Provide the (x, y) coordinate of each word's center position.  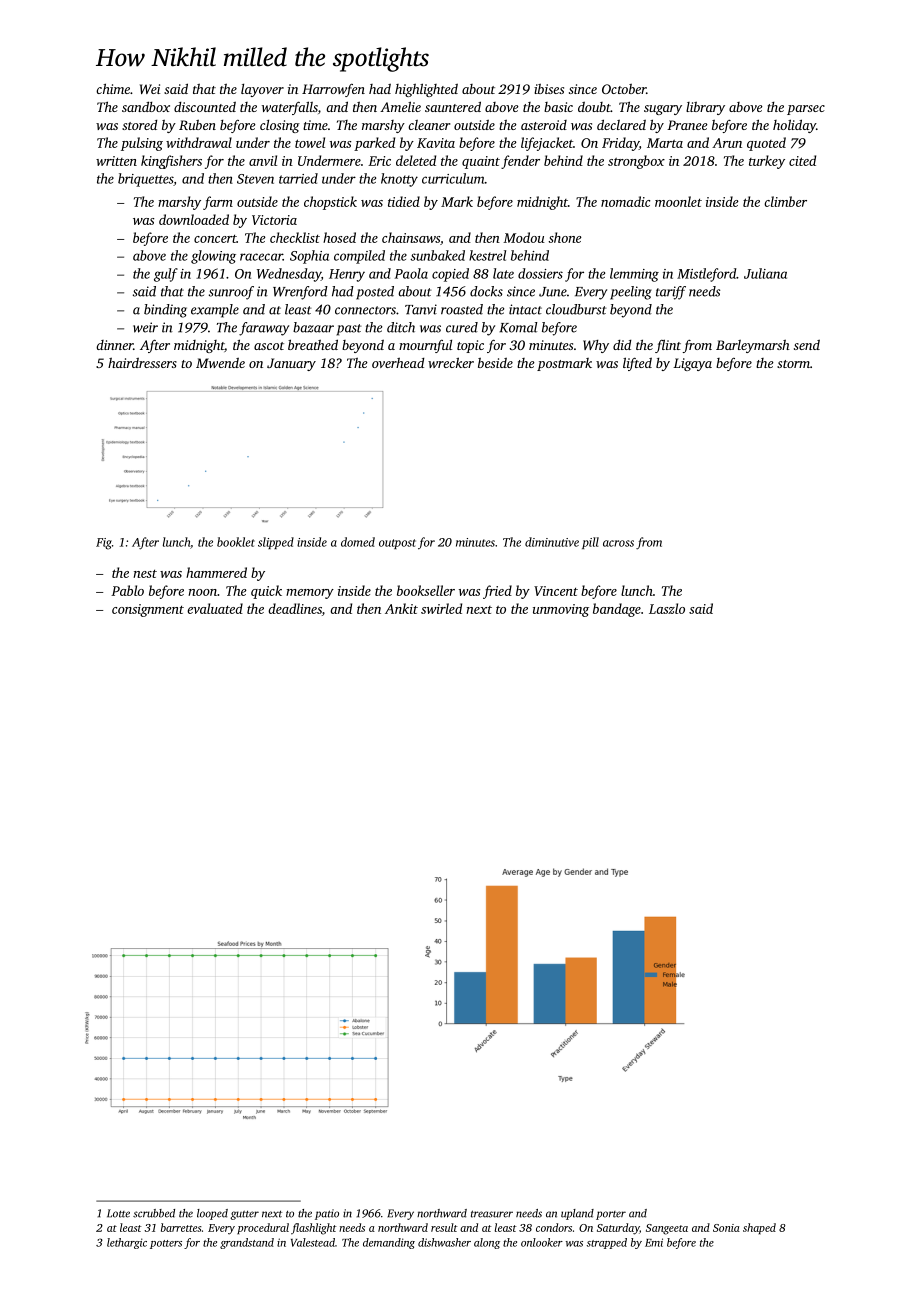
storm (793, 364)
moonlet (678, 201)
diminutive (552, 542)
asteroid (544, 125)
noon (202, 592)
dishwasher (444, 1242)
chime (113, 88)
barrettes (181, 1227)
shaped (759, 1229)
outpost (397, 544)
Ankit (401, 608)
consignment (148, 610)
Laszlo (667, 608)
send (807, 345)
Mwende (220, 363)
